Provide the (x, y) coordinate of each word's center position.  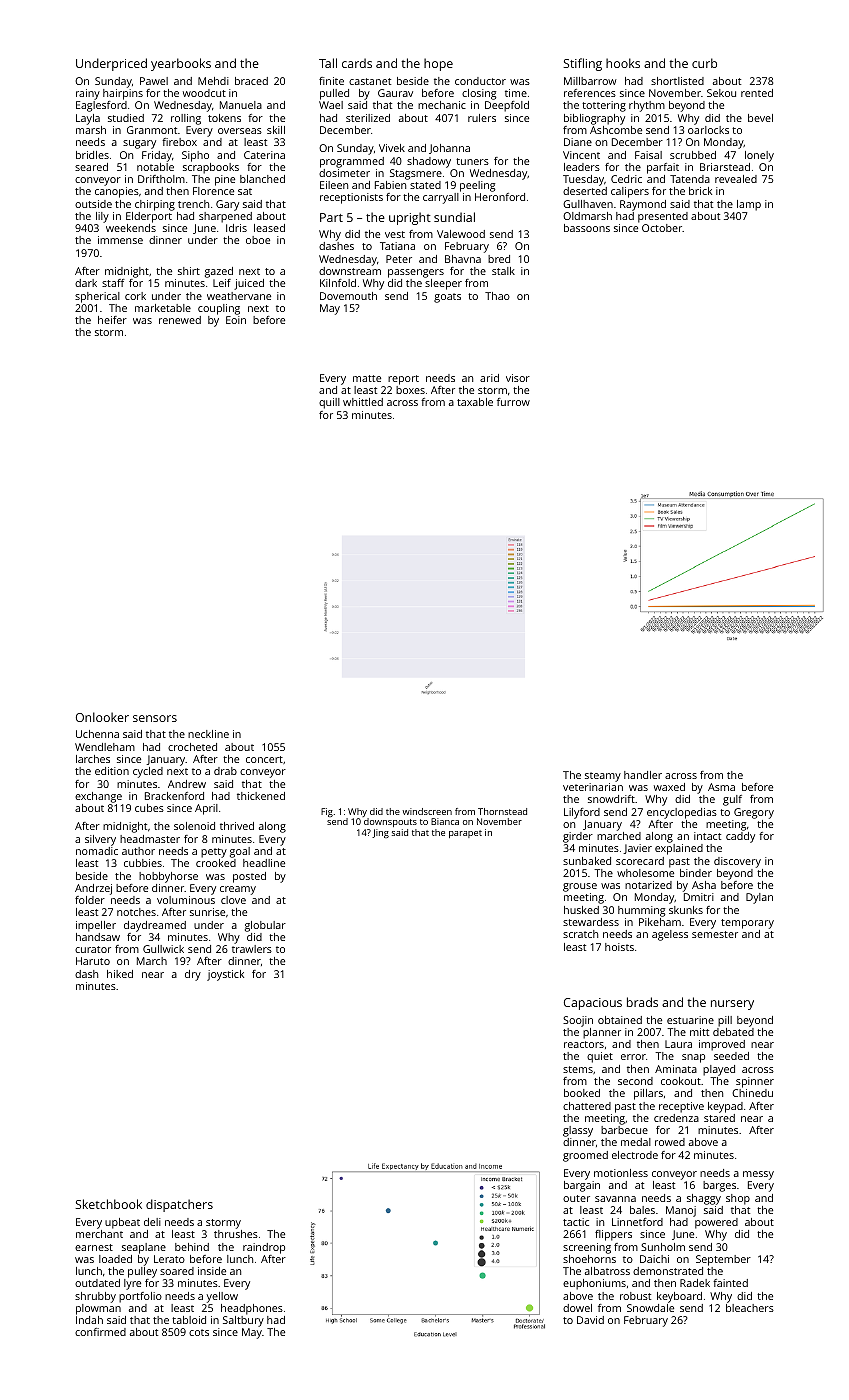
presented (663, 217)
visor (518, 378)
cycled (148, 772)
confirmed (100, 1332)
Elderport (149, 217)
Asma (721, 787)
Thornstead (502, 811)
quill (329, 403)
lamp (749, 205)
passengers (416, 273)
